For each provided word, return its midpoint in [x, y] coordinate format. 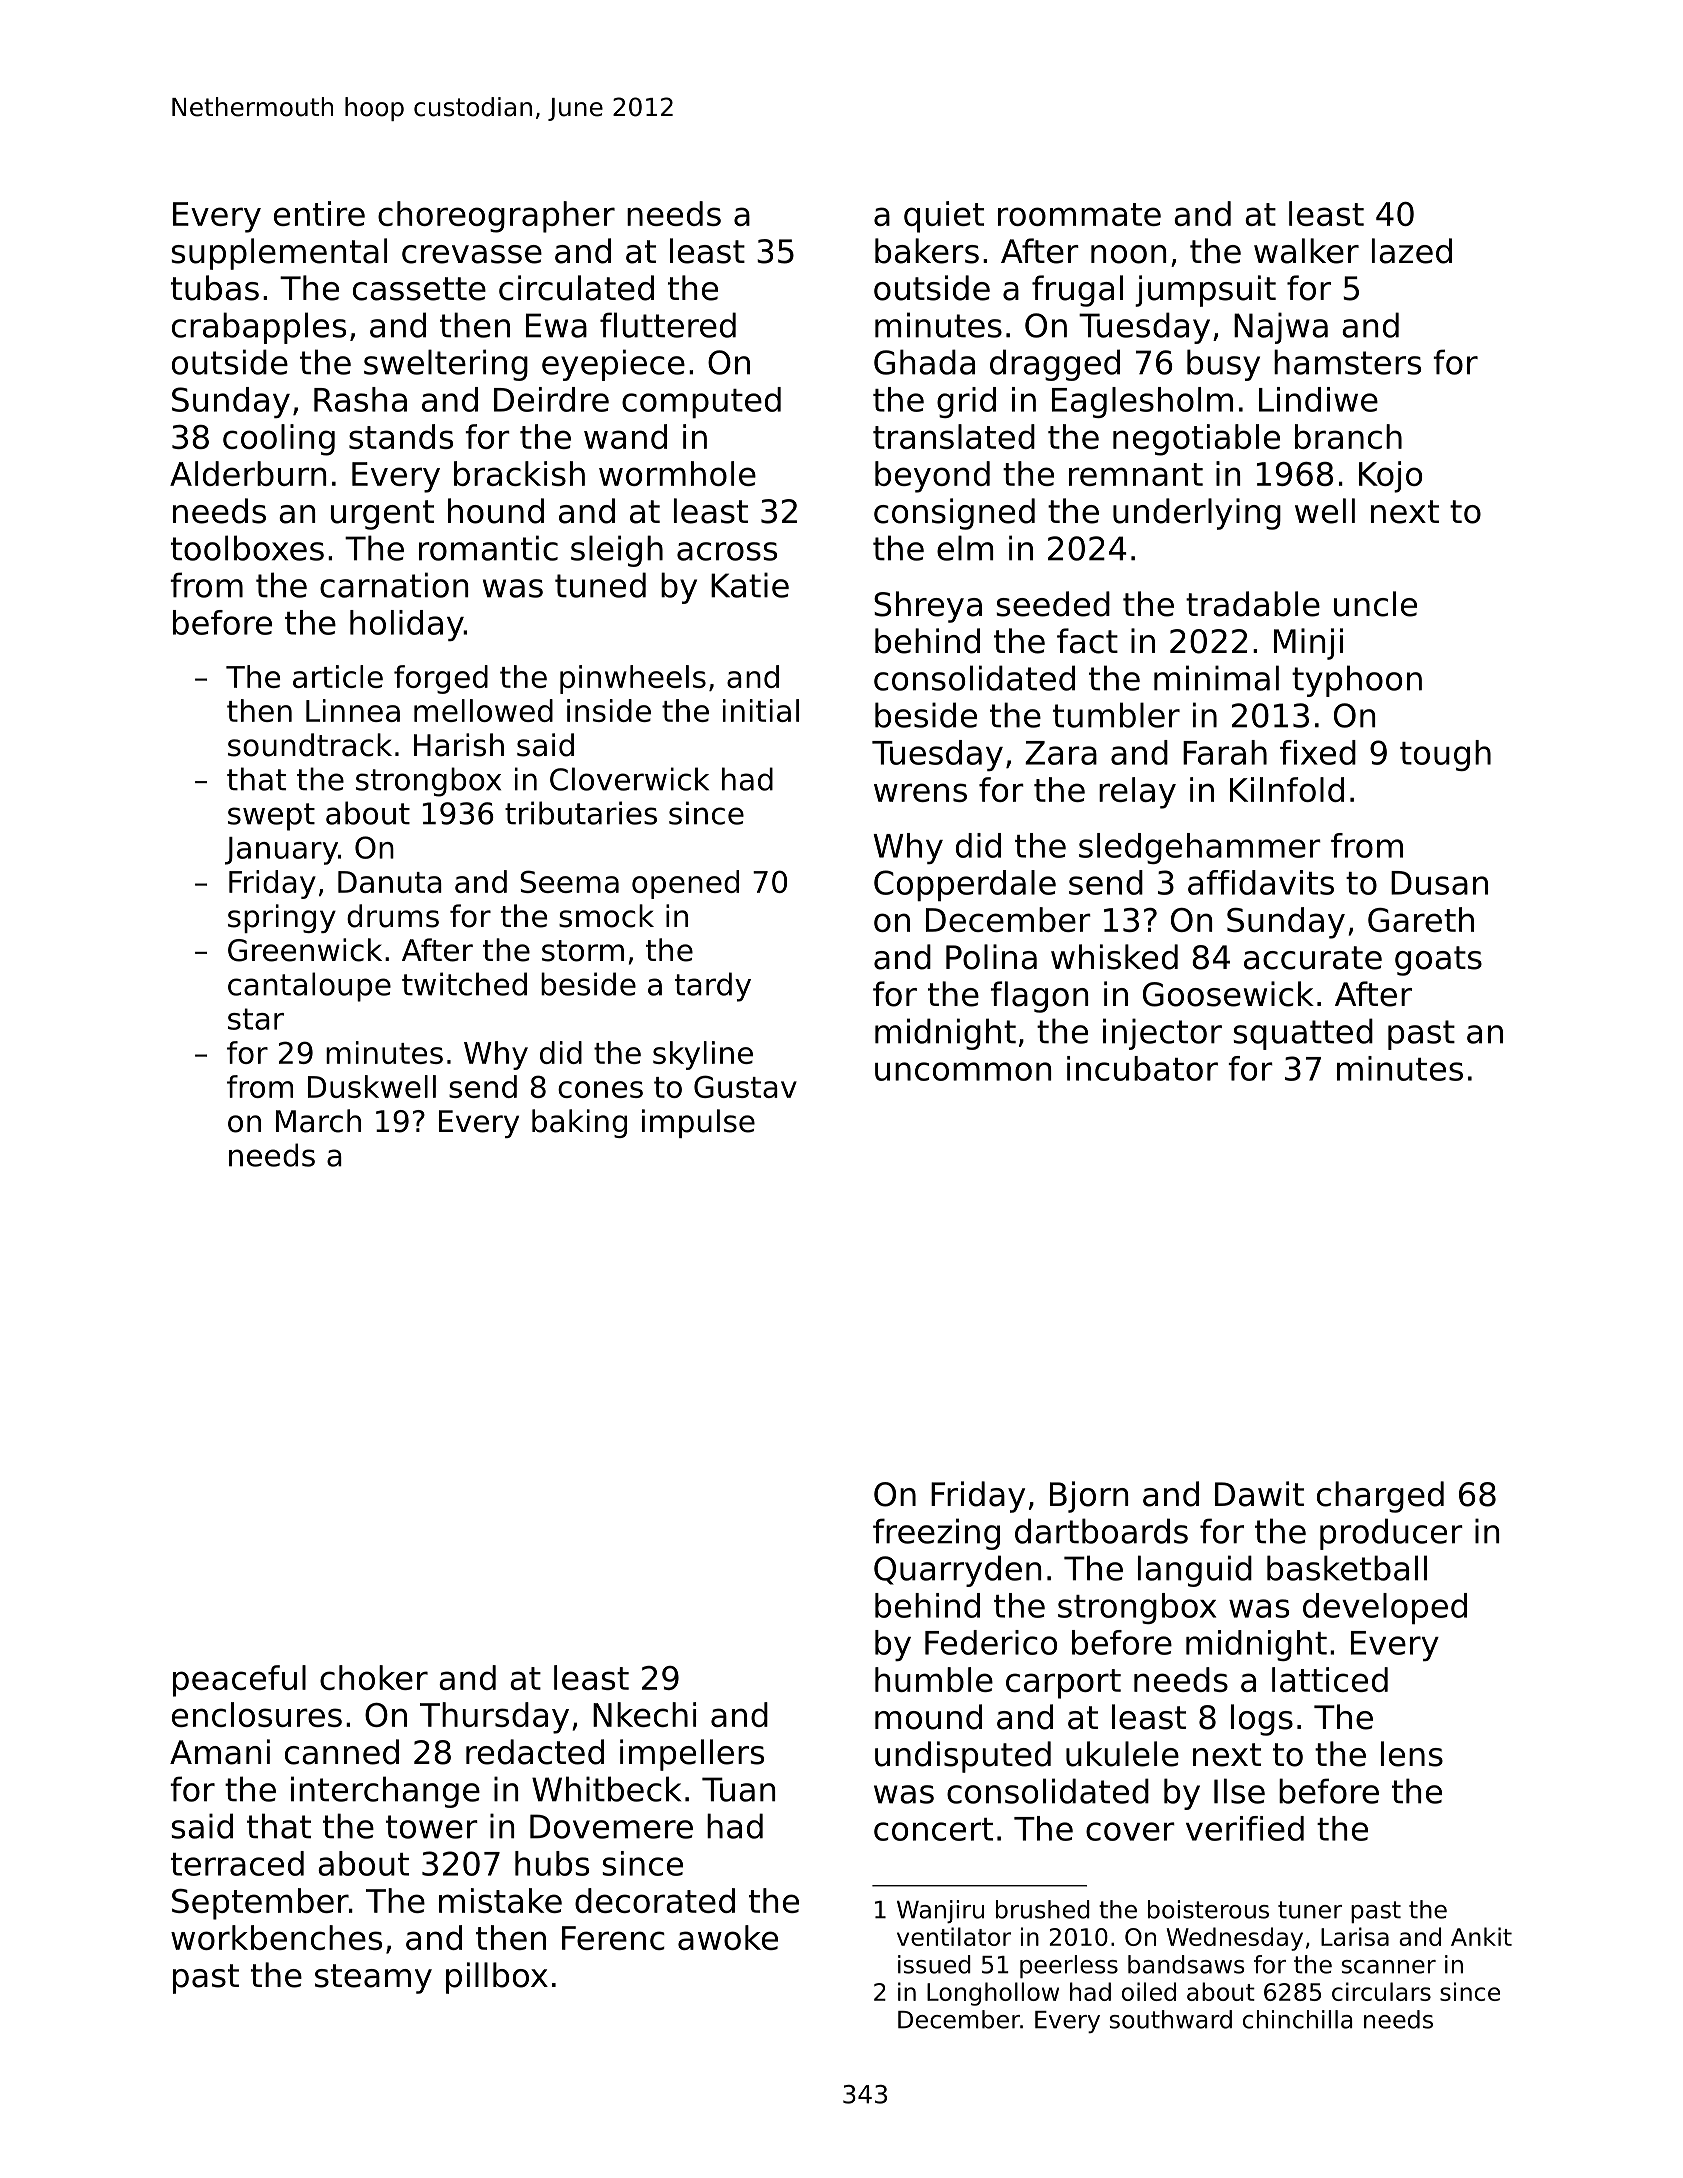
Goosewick [1228, 994]
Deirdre [551, 399]
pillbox [497, 1978]
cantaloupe [309, 987]
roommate [1079, 214]
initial [761, 710]
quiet [944, 217]
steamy [373, 1979]
